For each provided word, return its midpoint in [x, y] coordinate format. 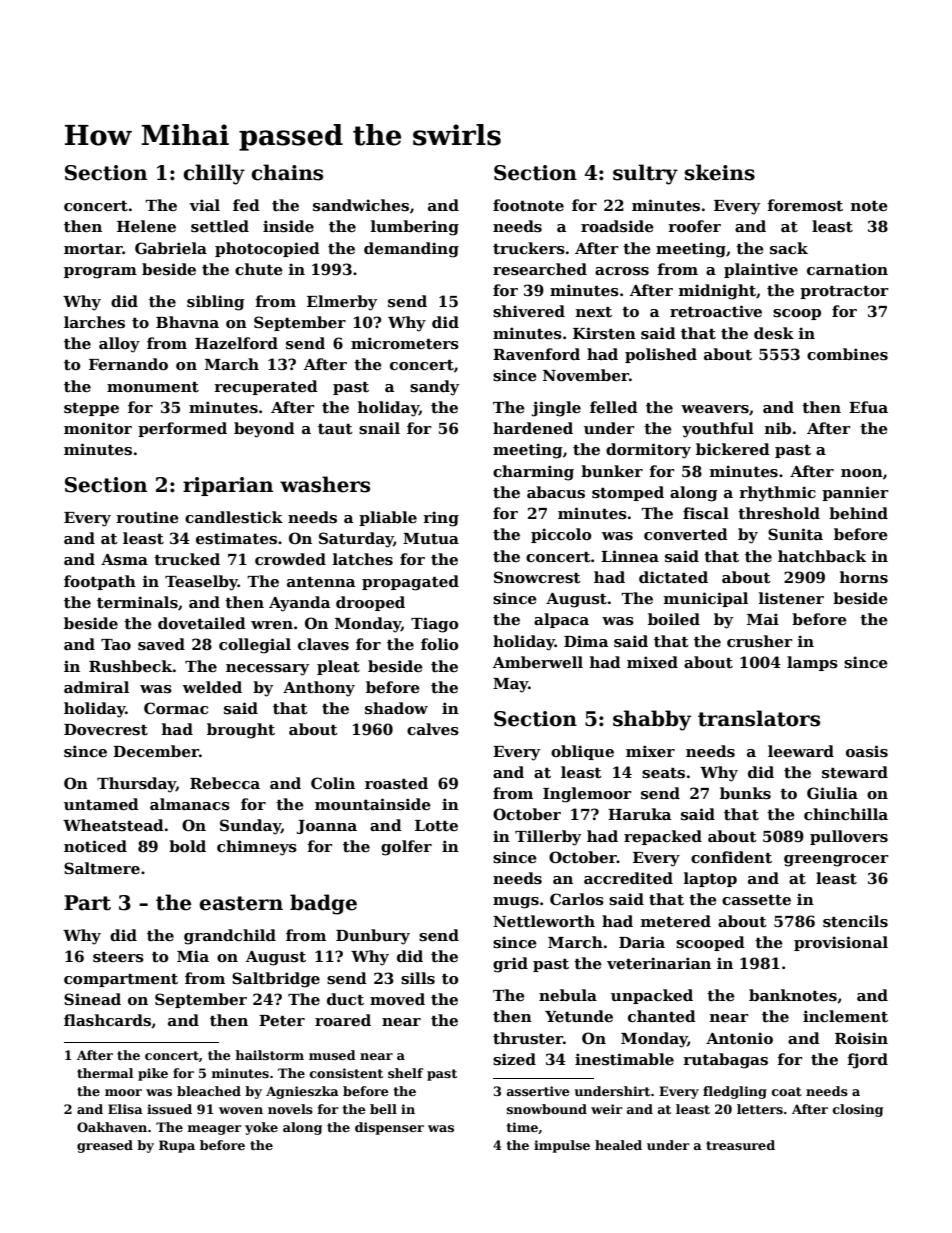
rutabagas [725, 1061]
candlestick [234, 517]
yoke [261, 1128]
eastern [241, 903]
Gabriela [171, 248]
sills [418, 978]
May [510, 685]
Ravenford [536, 354]
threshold [779, 513]
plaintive [761, 270]
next [594, 312]
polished [661, 355]
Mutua [431, 538]
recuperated [266, 387]
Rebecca [225, 783]
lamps [812, 663]
